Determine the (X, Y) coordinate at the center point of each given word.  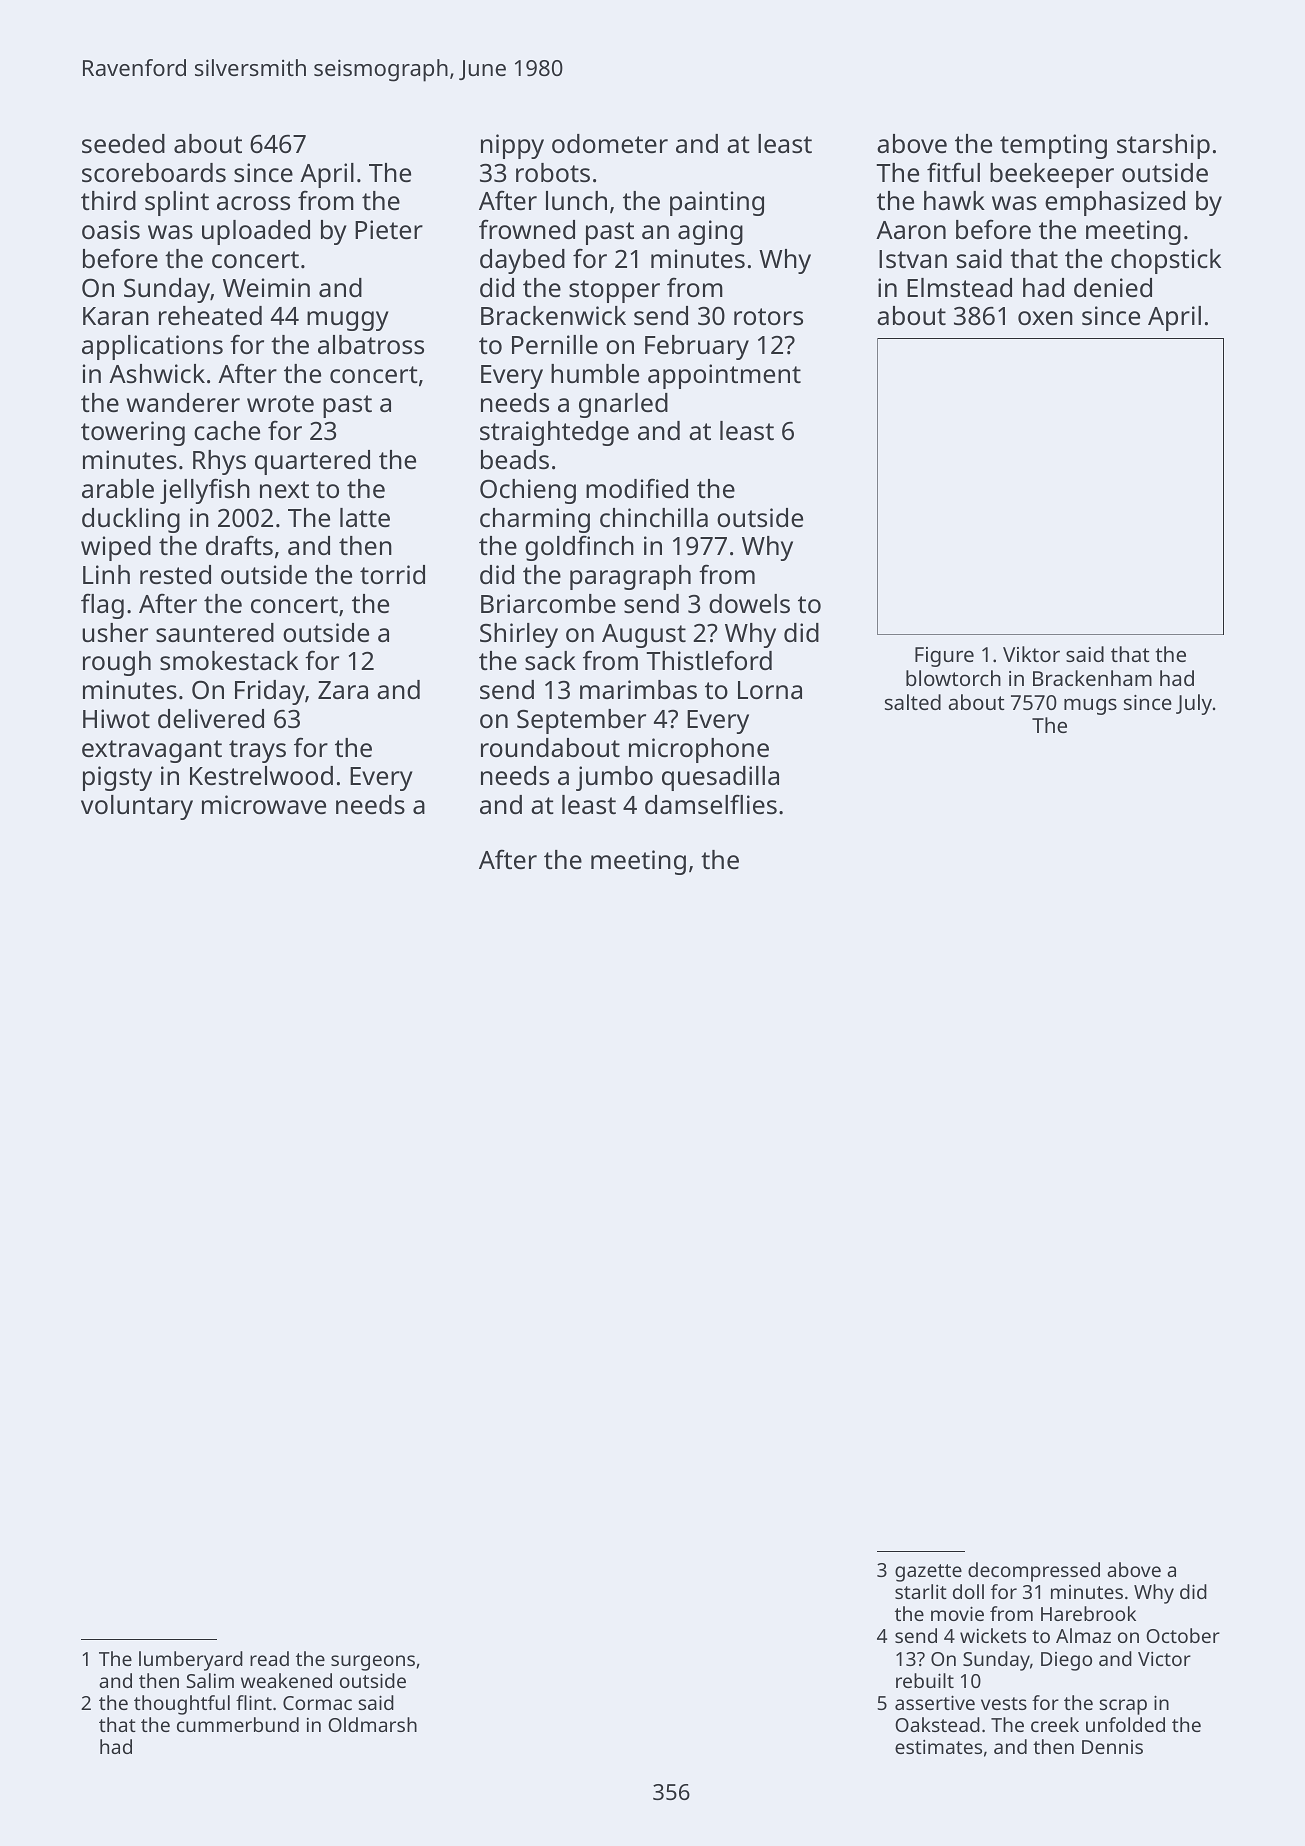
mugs (1090, 706)
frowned (527, 229)
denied (1113, 287)
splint (177, 203)
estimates (938, 1747)
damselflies (711, 804)
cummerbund (238, 1724)
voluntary (137, 807)
